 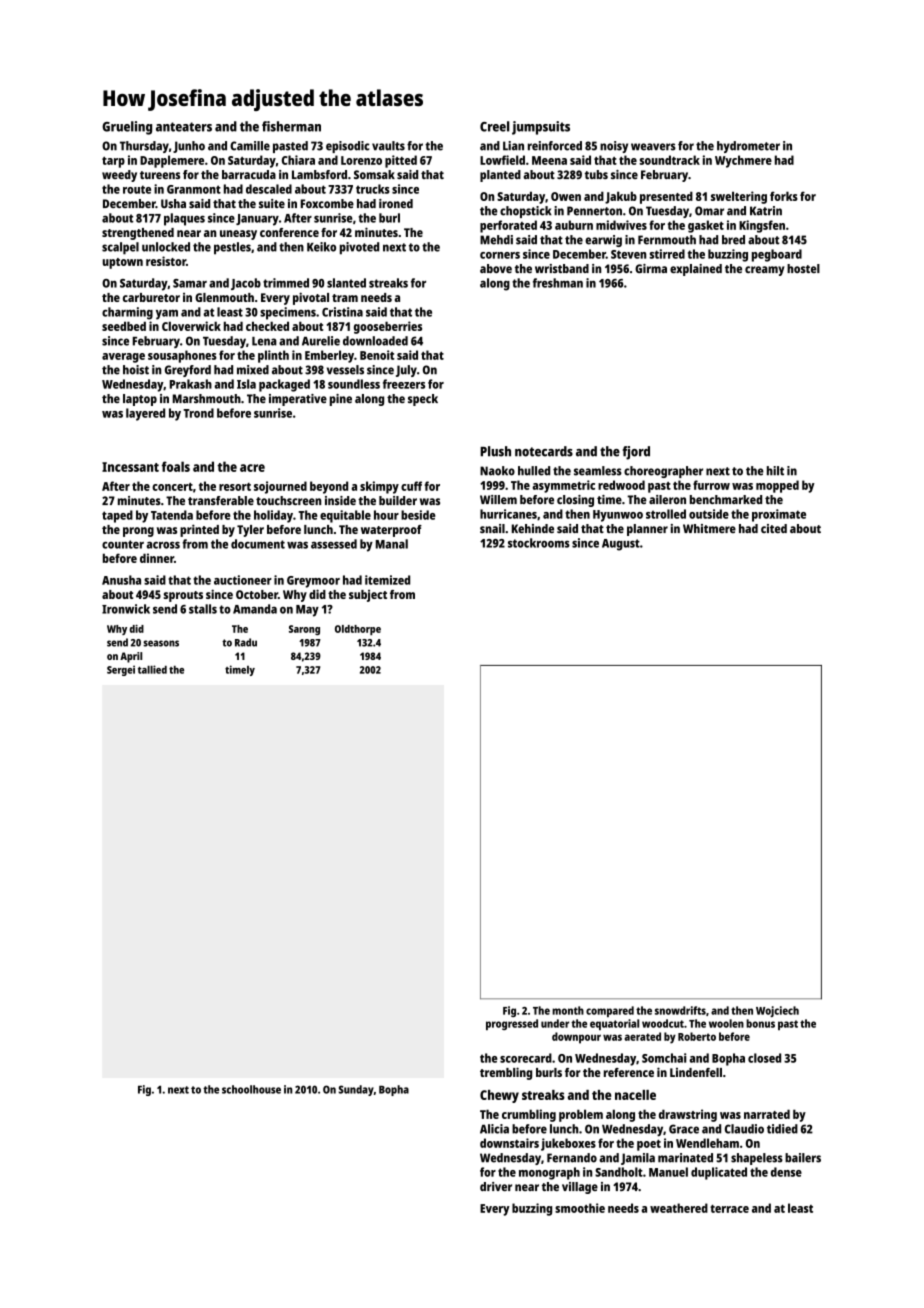 I want to click on forks, so click(x=784, y=196).
